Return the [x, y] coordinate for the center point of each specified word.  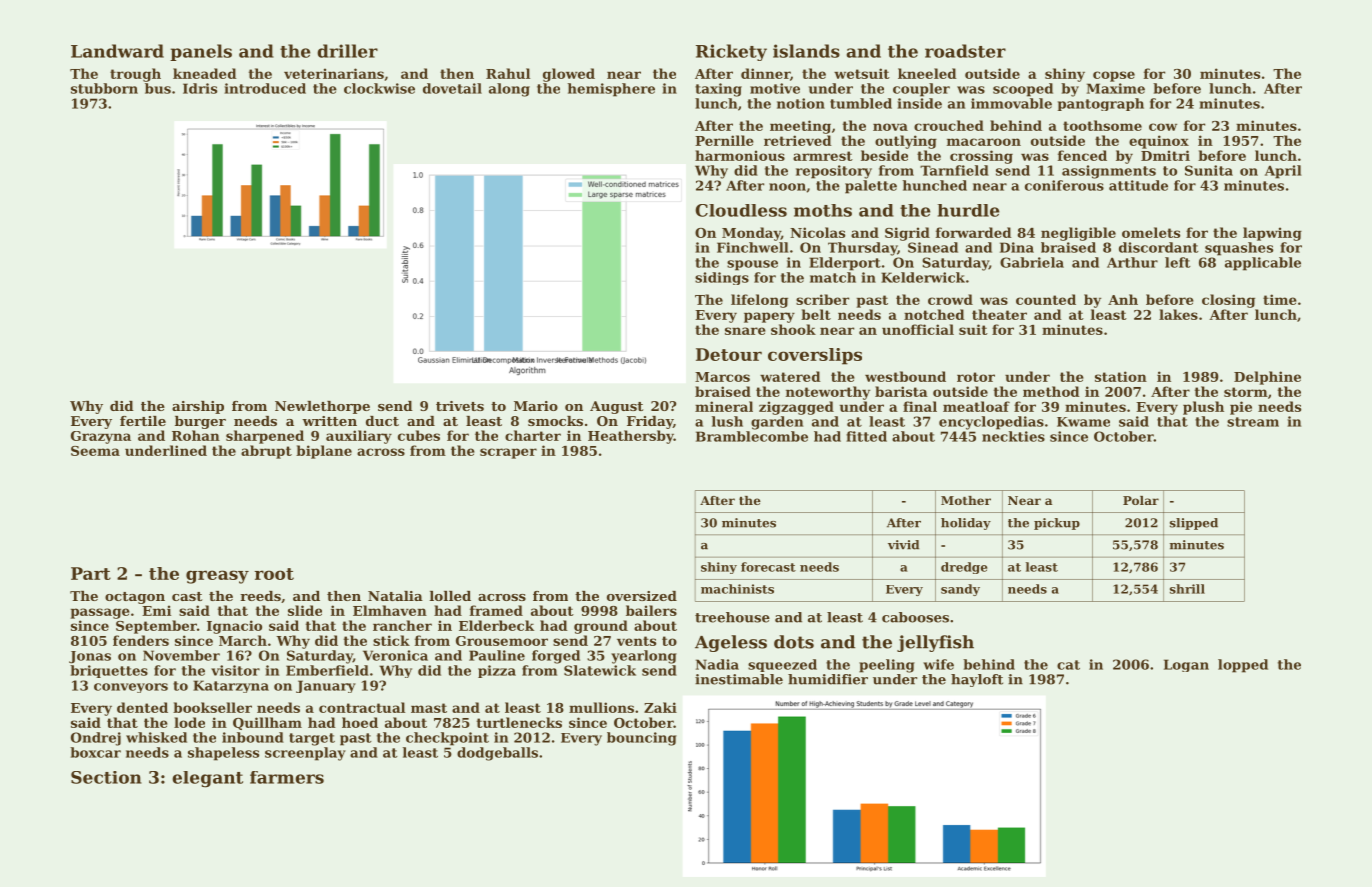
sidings [722, 278]
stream [1253, 422]
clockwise [379, 88]
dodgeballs [497, 754]
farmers [287, 777]
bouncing [642, 739]
